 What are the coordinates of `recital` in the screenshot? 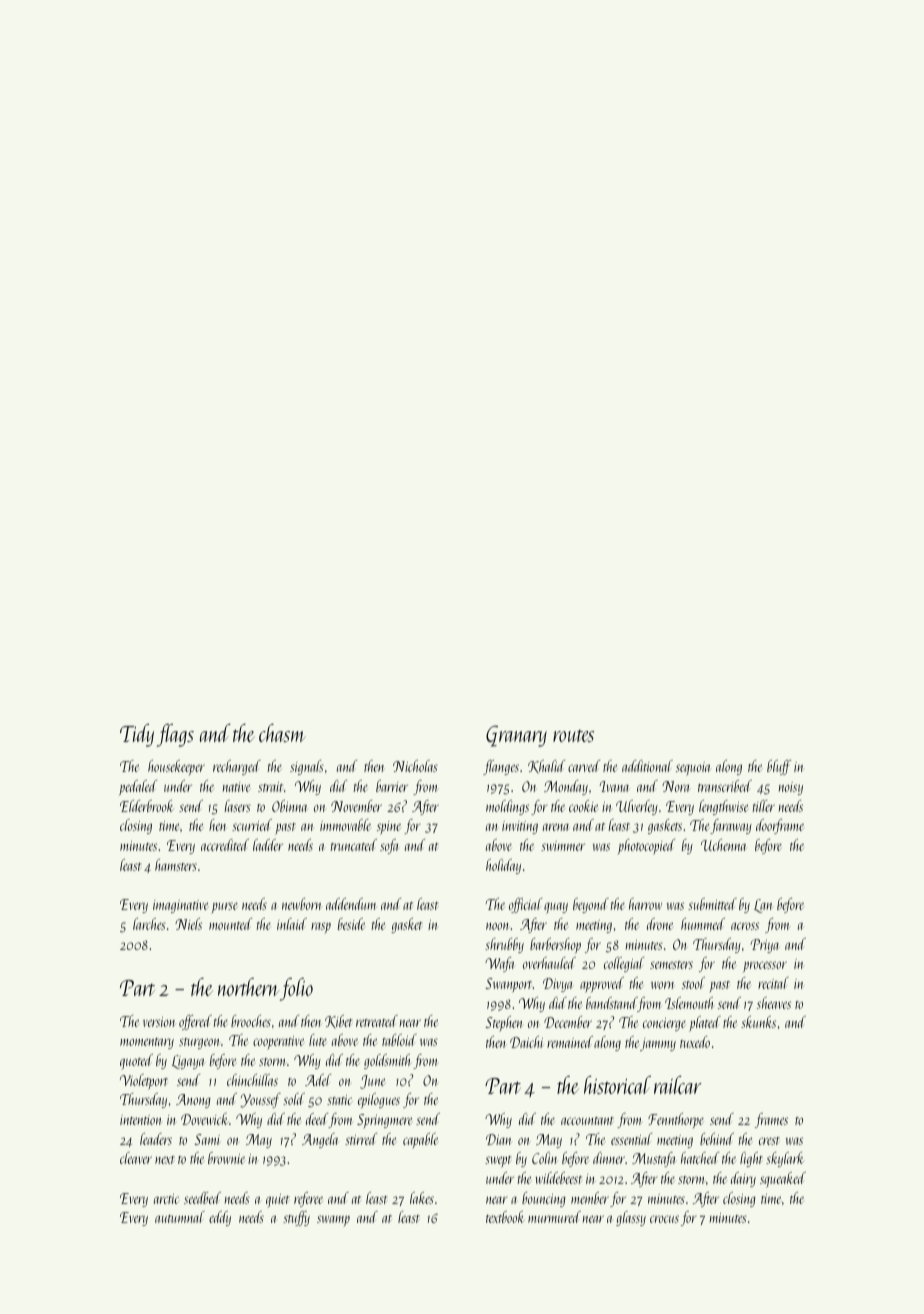 It's located at (773, 983).
